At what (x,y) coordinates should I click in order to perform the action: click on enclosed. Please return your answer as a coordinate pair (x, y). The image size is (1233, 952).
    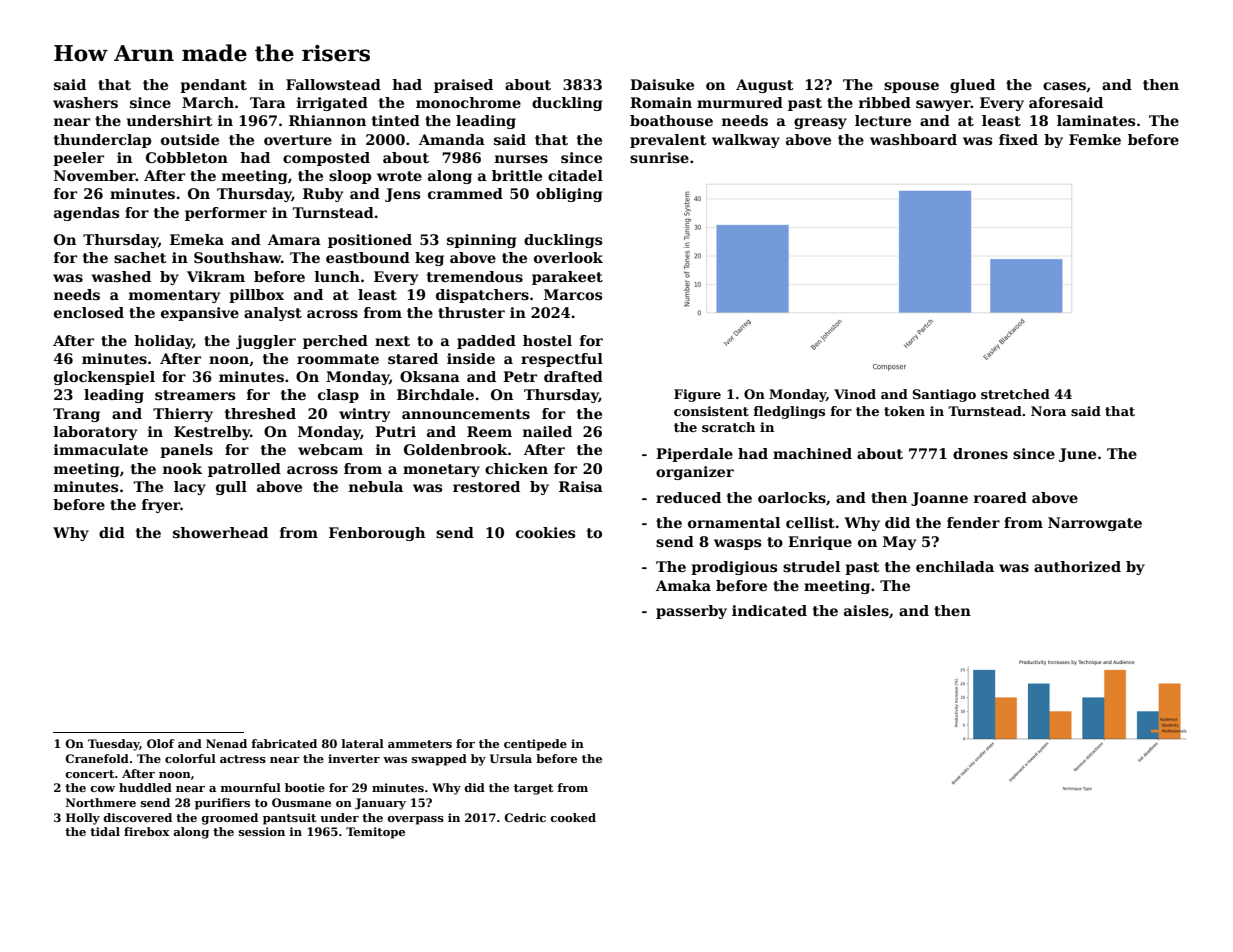
    Looking at the image, I should click on (89, 312).
